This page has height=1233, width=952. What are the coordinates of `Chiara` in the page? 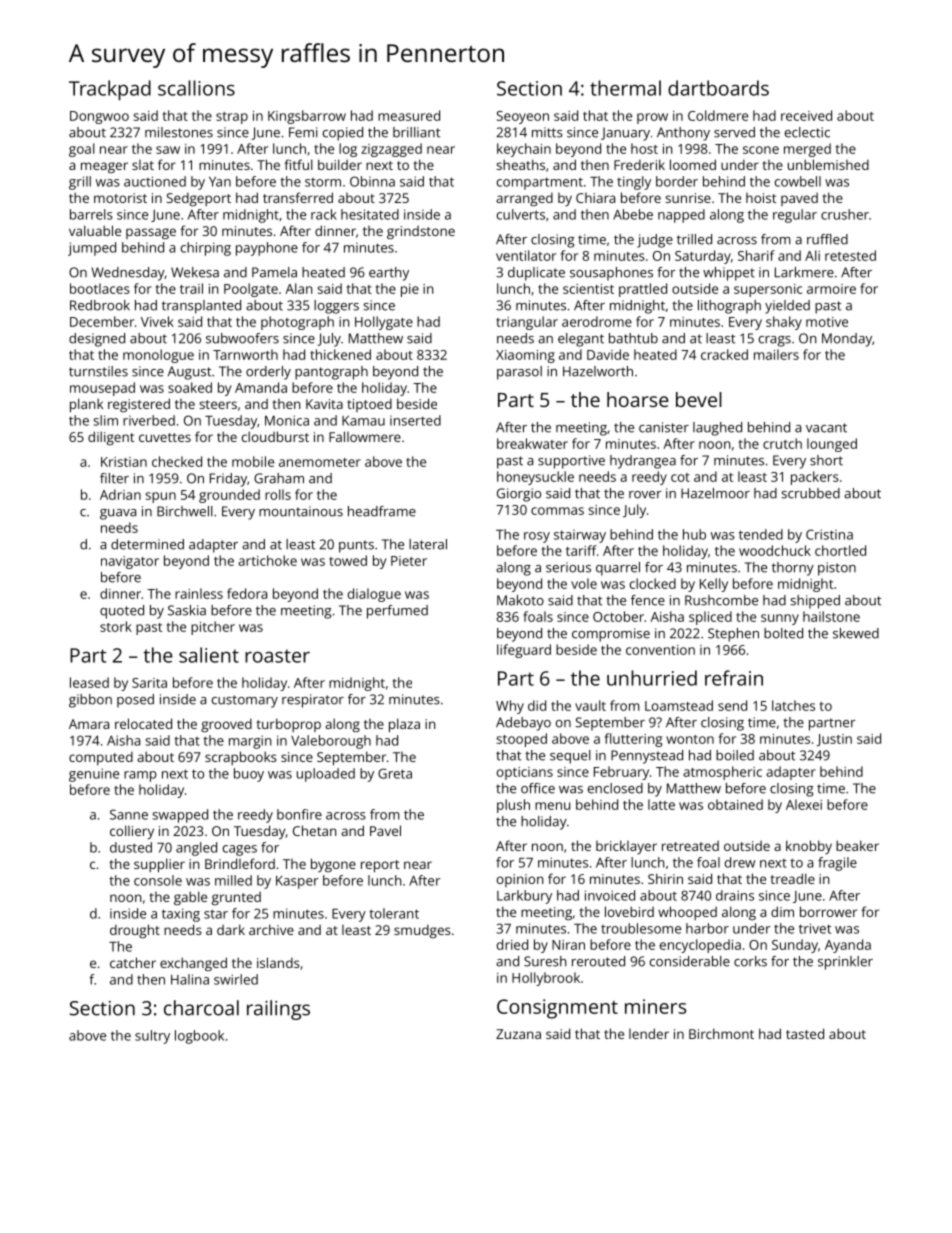 It's located at (595, 198).
